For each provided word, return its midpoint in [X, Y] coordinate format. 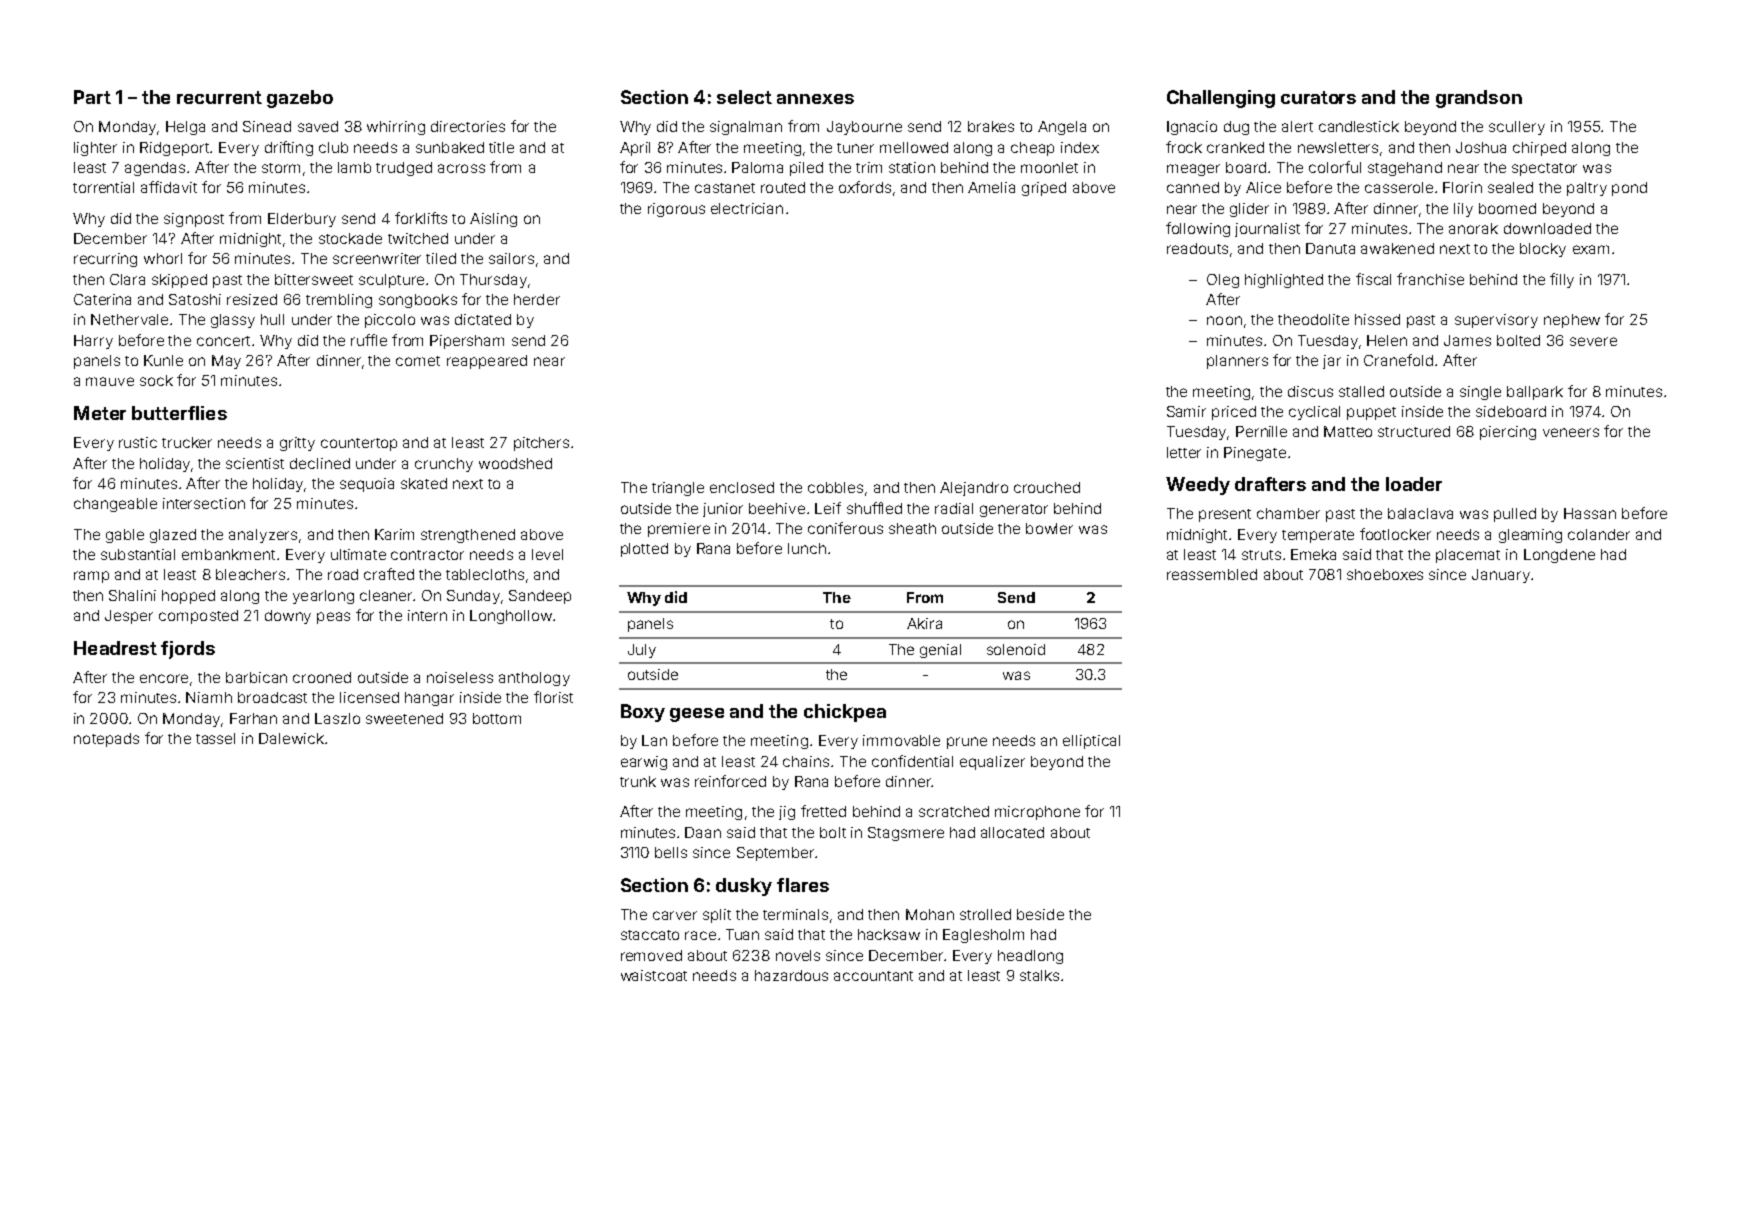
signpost [194, 220]
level [547, 554]
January [1501, 576]
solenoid [1016, 649]
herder [537, 299]
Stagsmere [906, 834]
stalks [1039, 975]
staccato [650, 935]
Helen [1387, 340]
